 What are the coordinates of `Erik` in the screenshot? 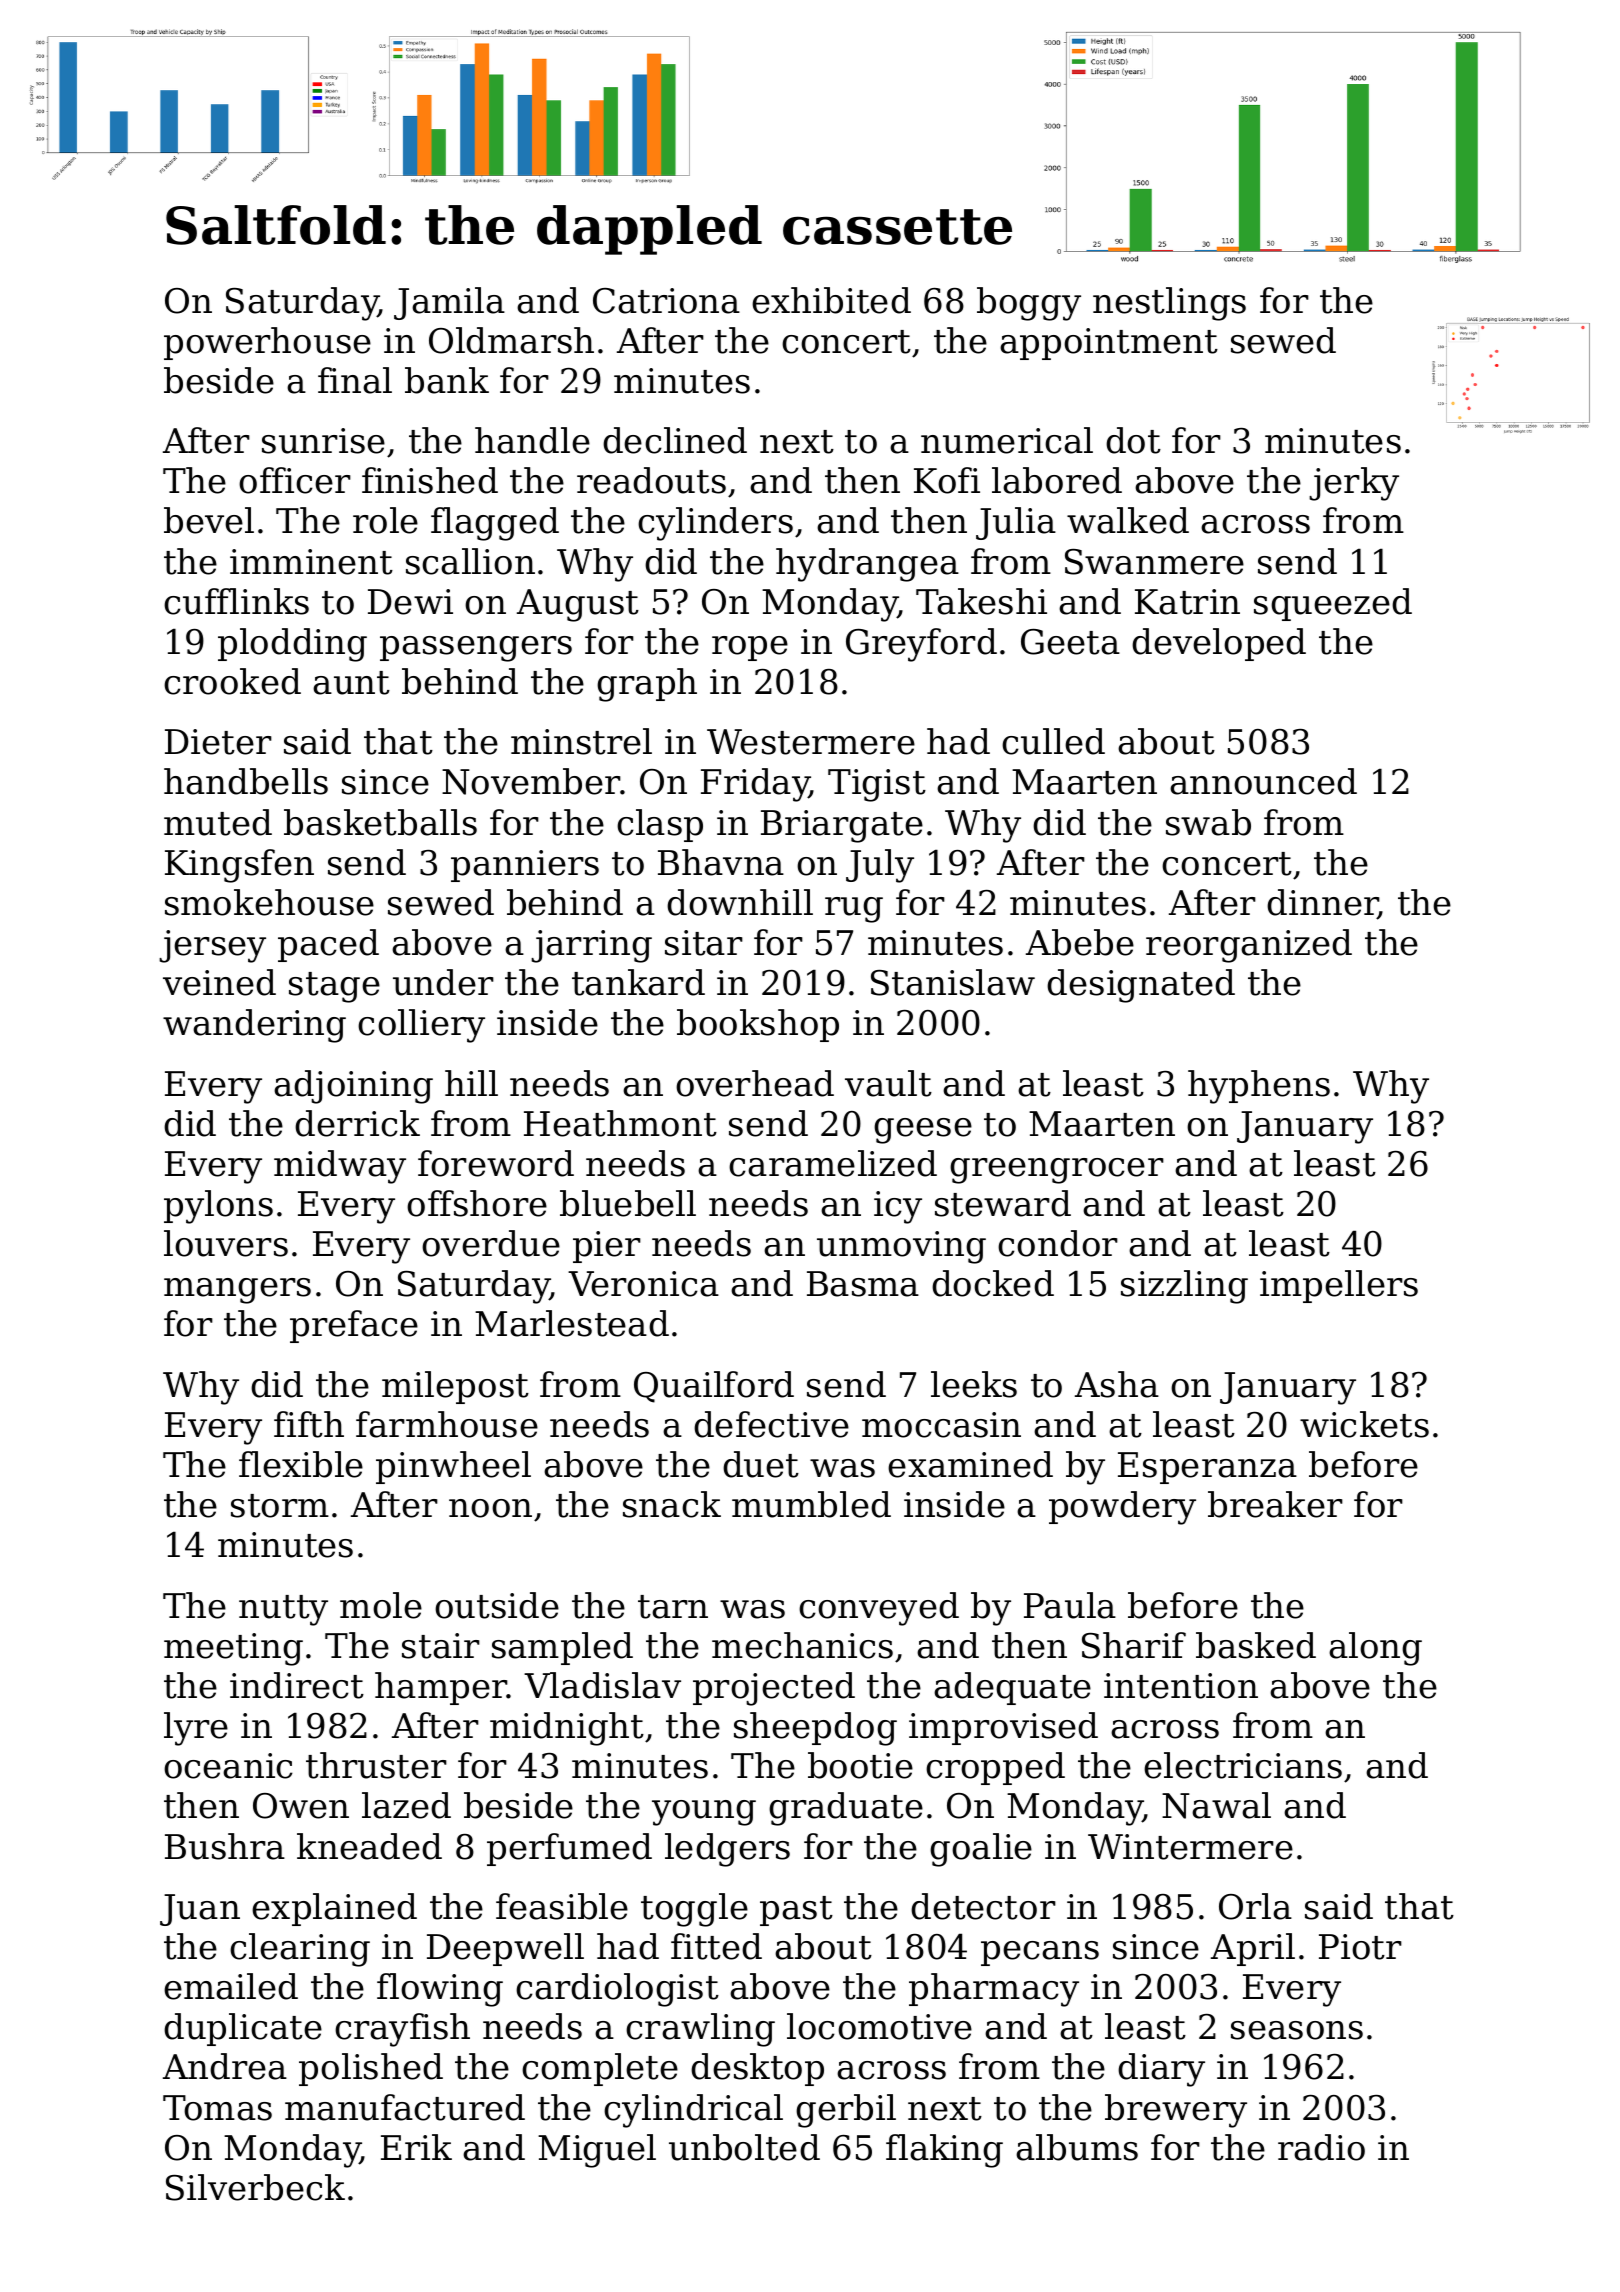 It's located at (416, 2147).
